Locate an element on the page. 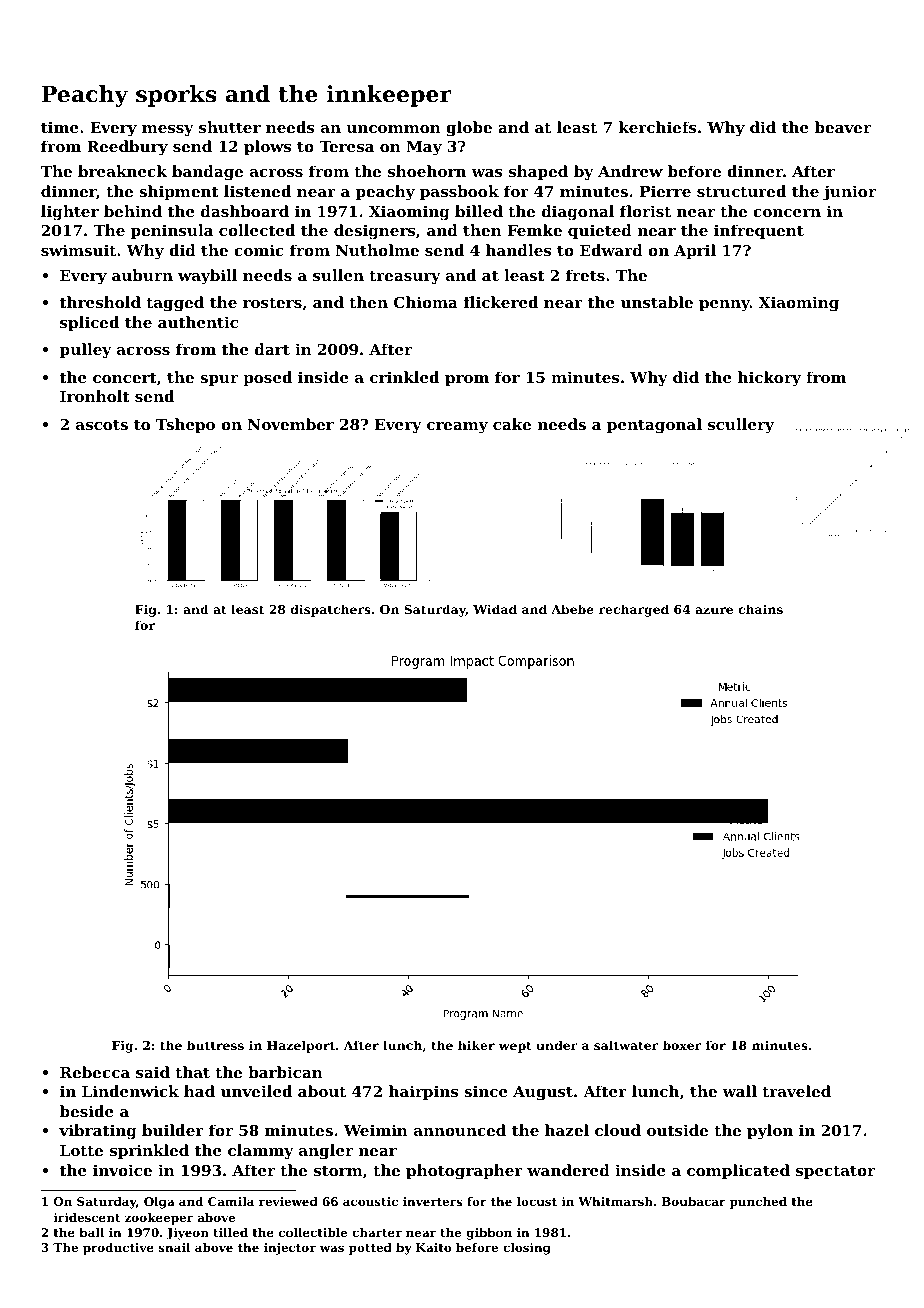 This document has width=924, height=1308. creamy is located at coordinates (457, 428).
